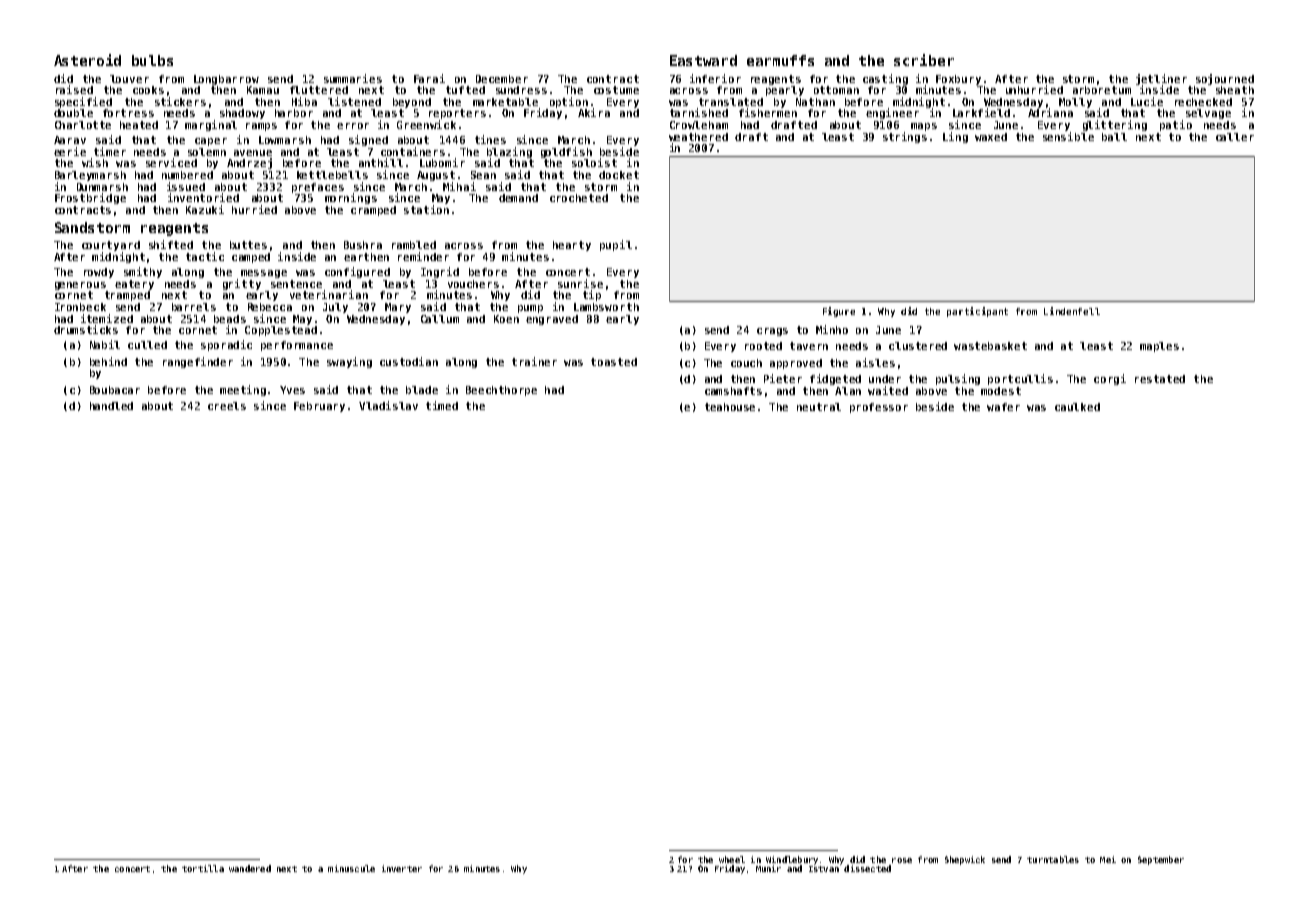  What do you see at coordinates (1077, 407) in the image?
I see `caulked` at bounding box center [1077, 407].
